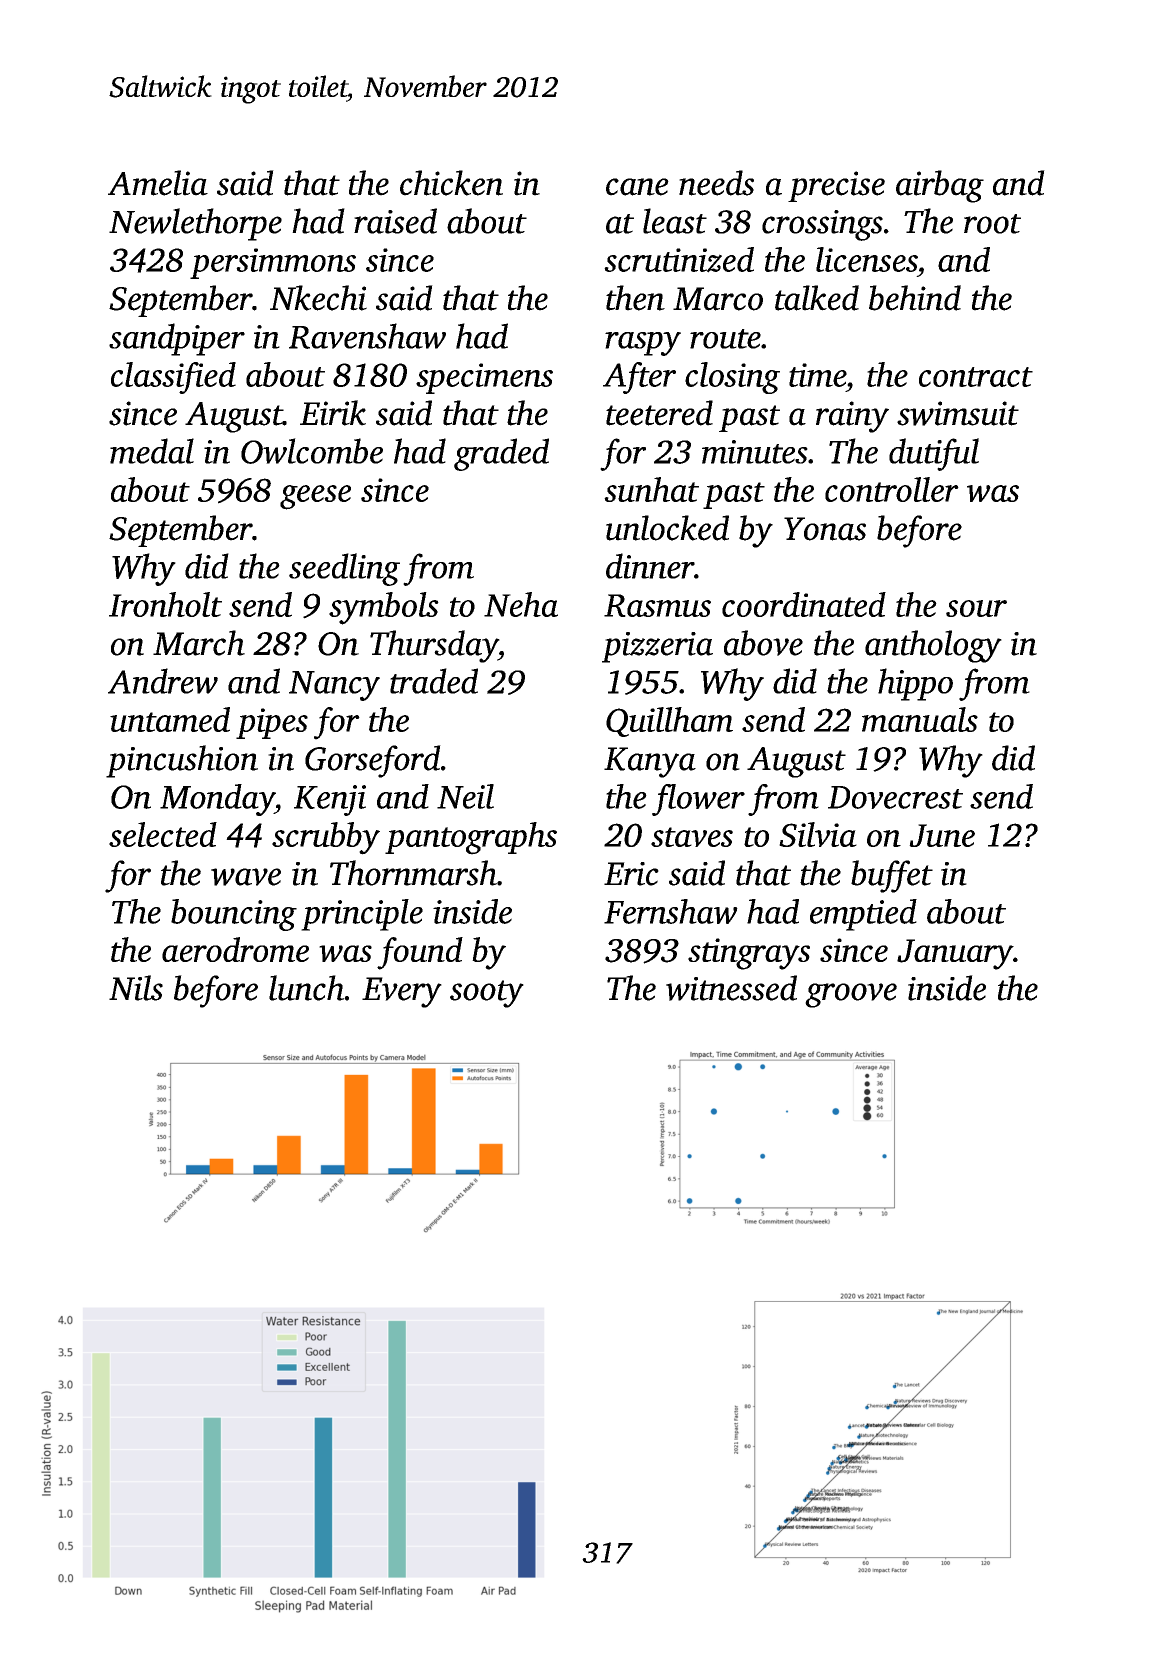 The height and width of the screenshot is (1654, 1165). I want to click on symbols, so click(384, 608).
